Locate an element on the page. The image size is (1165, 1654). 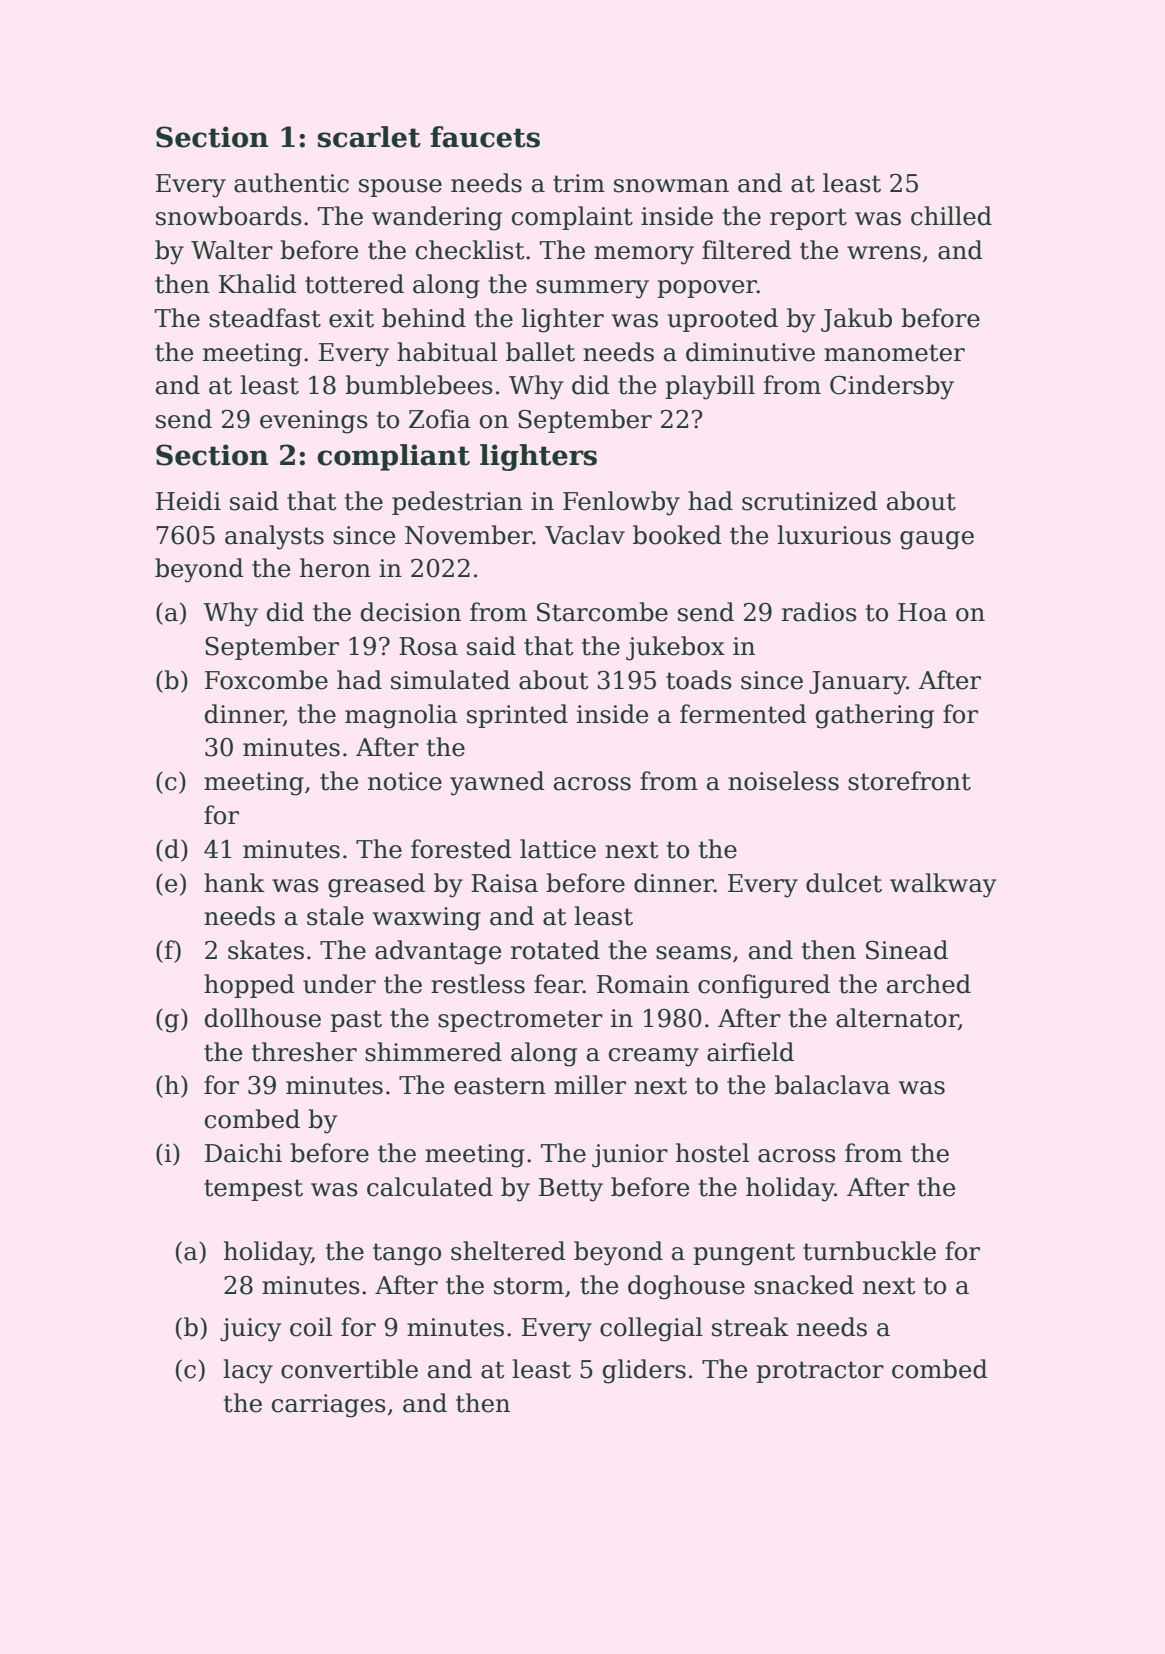
Foxcombe is located at coordinates (266, 680).
